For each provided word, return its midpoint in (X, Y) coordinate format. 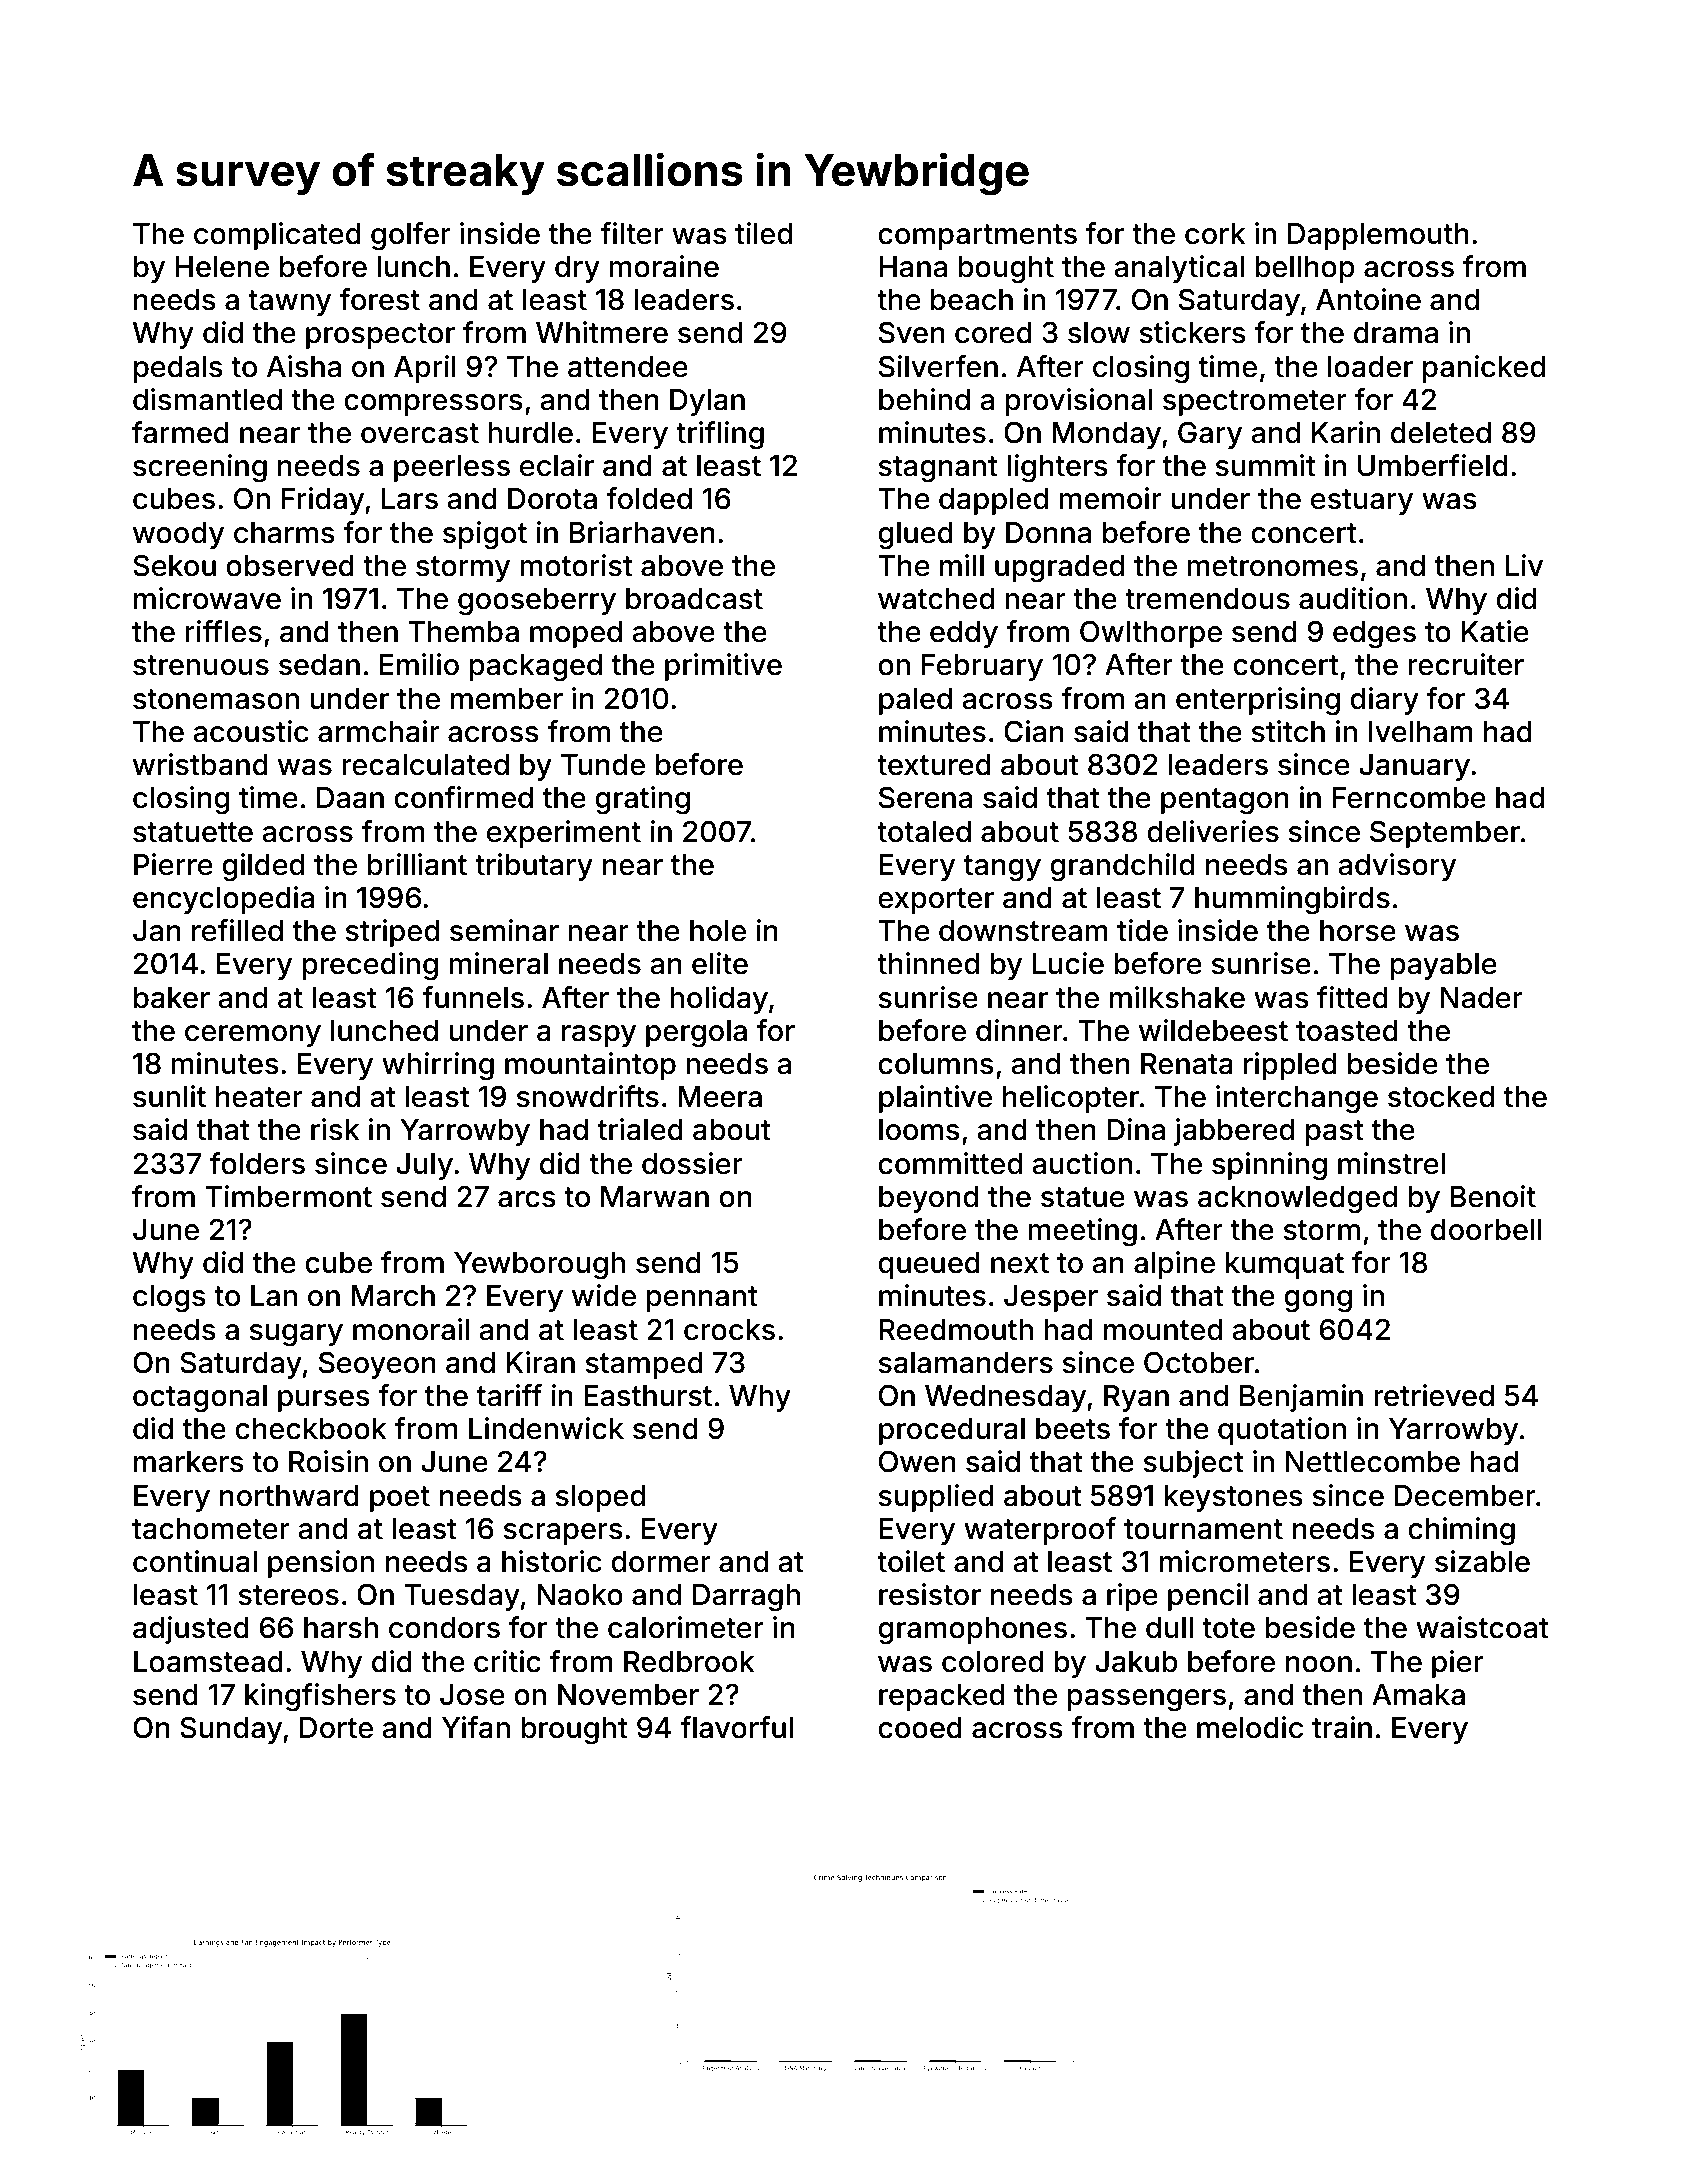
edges (1374, 635)
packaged (535, 667)
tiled (763, 233)
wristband (200, 764)
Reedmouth (956, 1330)
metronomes (1272, 566)
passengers (1146, 1700)
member (507, 699)
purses (324, 1401)
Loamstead (208, 1662)
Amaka (1418, 1695)
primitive (723, 667)
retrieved (1434, 1395)
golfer (411, 236)
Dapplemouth (1378, 236)
